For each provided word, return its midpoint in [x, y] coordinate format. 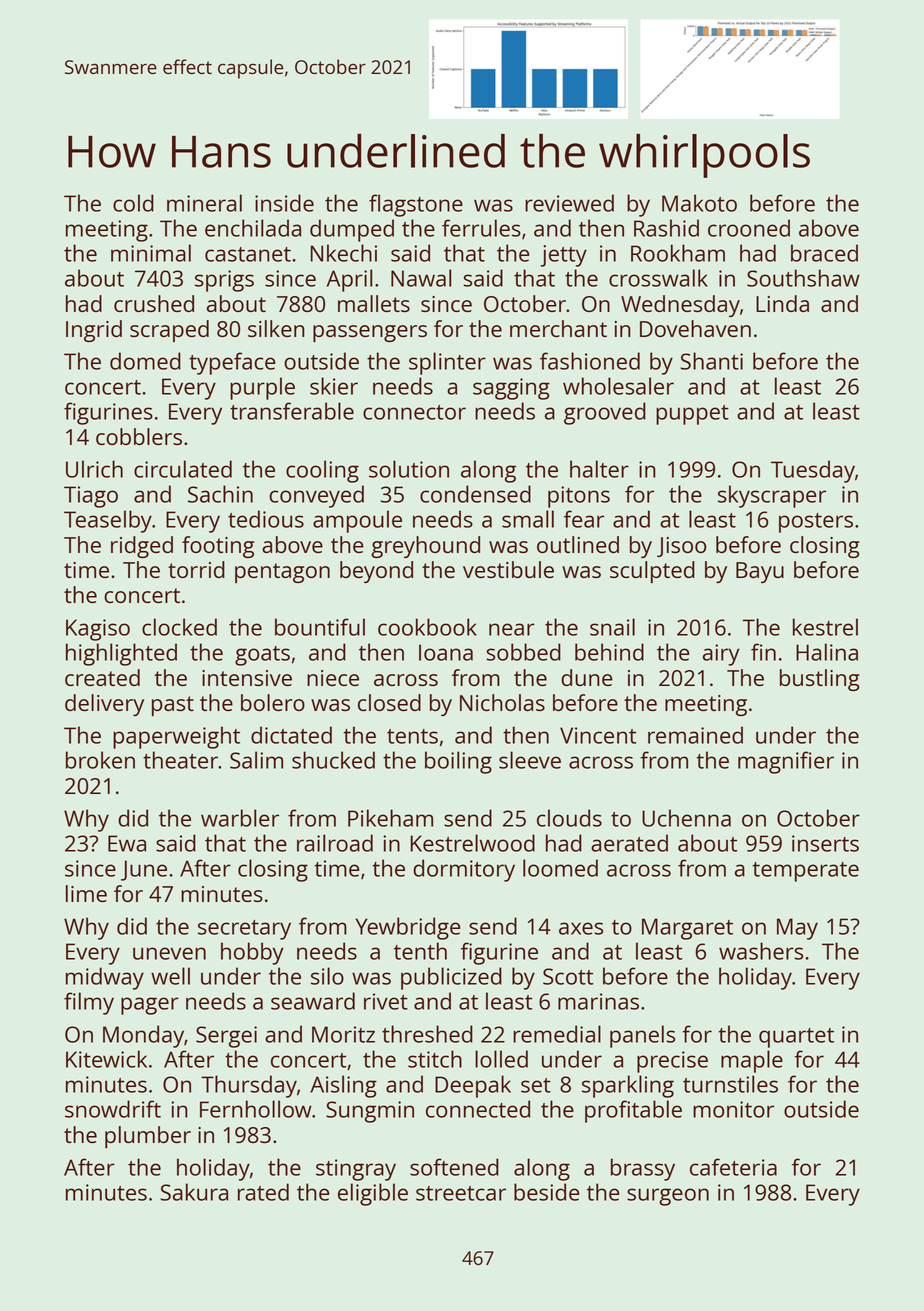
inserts [825, 843]
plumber [148, 1137]
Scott [568, 976]
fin [763, 652]
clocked [179, 627]
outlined [578, 544]
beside [547, 1192]
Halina [827, 652]
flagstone [416, 205]
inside [284, 203]
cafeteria [733, 1167]
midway [105, 978]
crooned [749, 228]
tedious [266, 519]
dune [587, 677]
